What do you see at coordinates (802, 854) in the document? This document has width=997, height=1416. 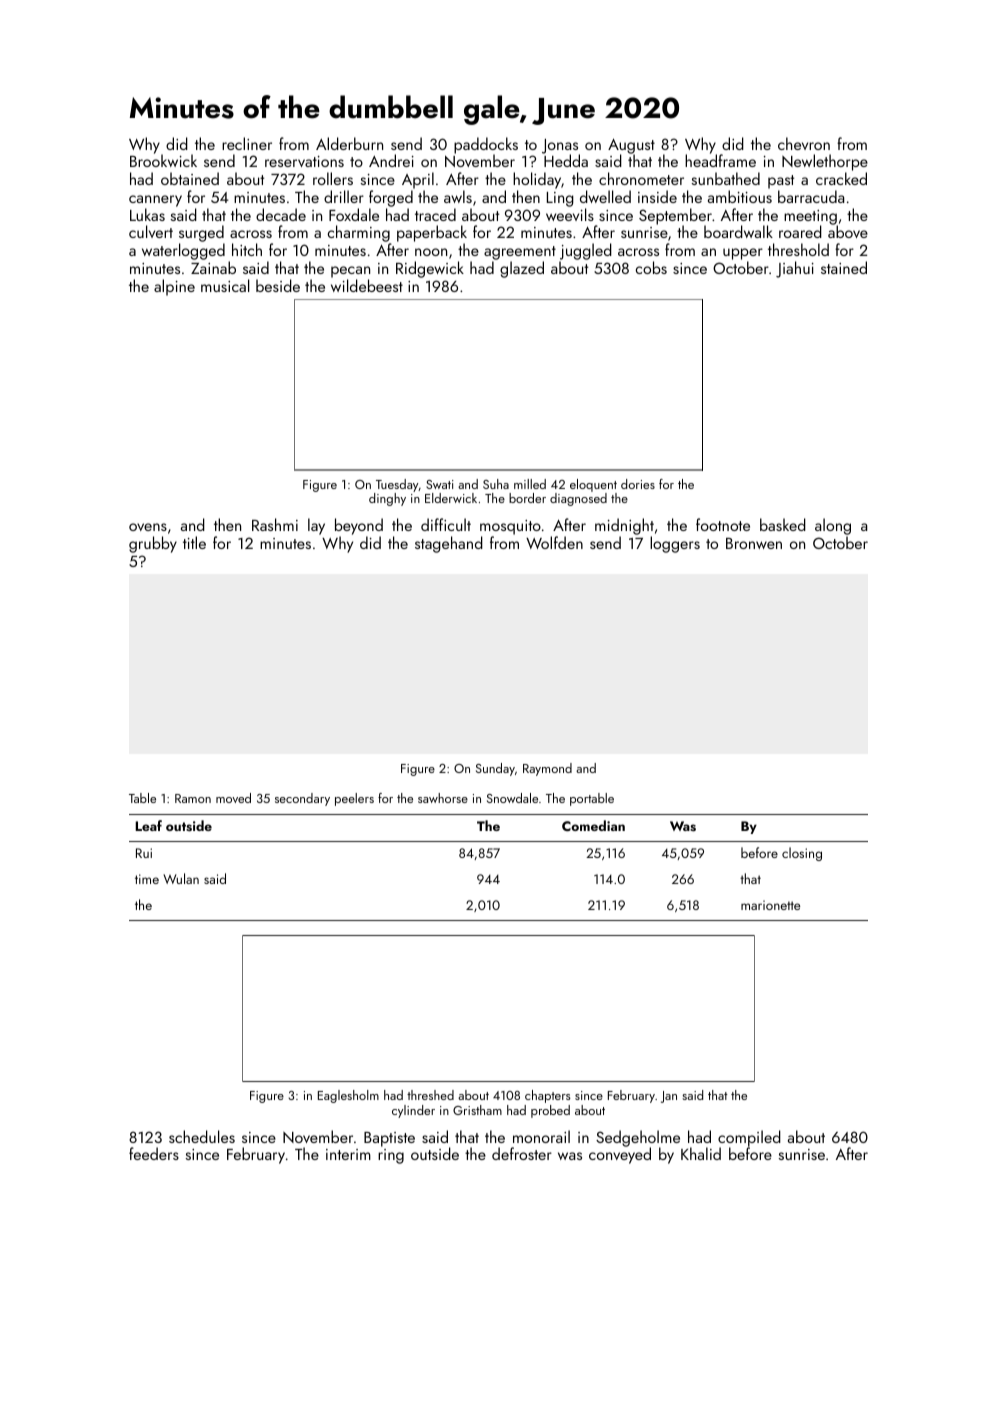 I see `closing` at bounding box center [802, 854].
